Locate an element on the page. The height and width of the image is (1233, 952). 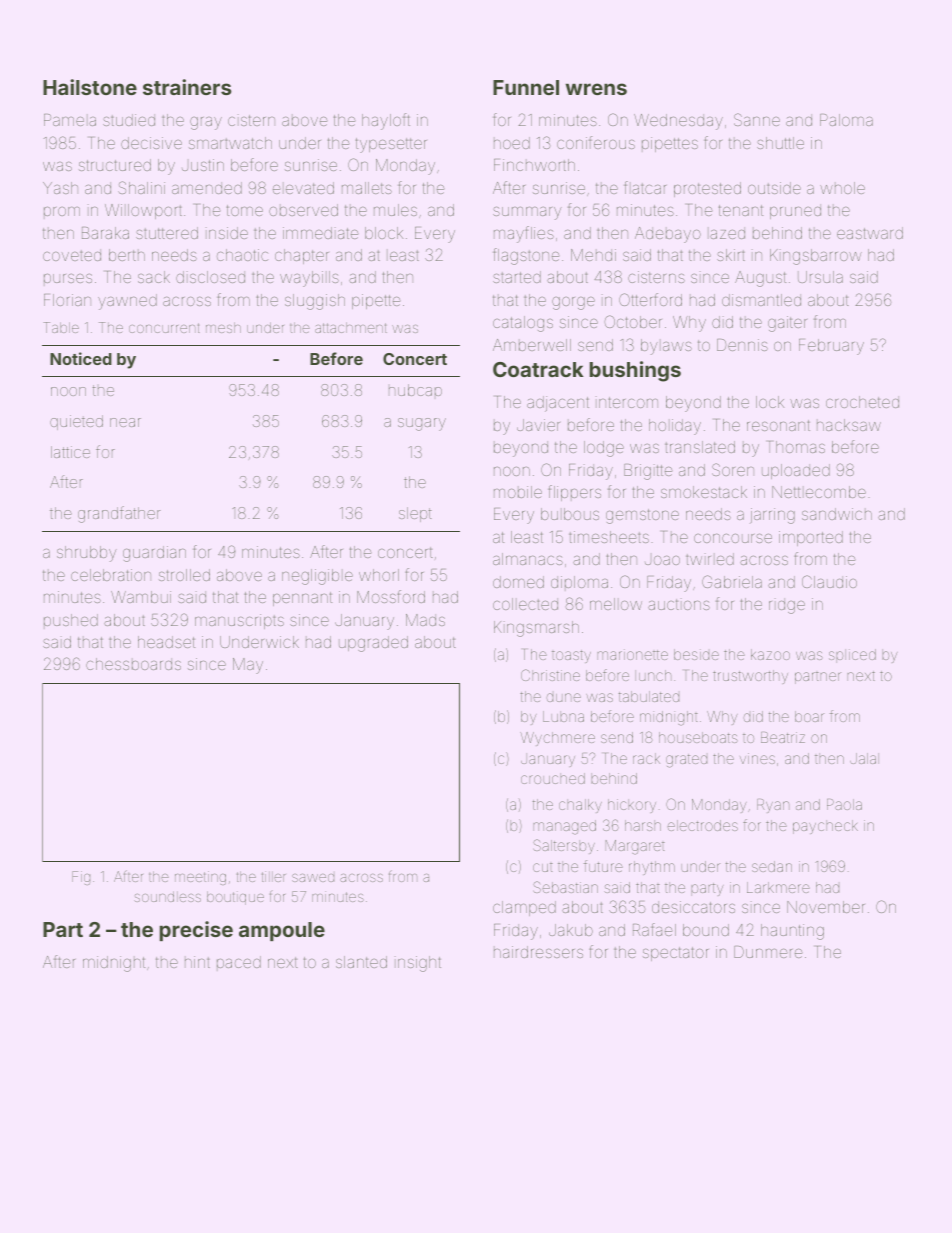
paycheck is located at coordinates (825, 827).
